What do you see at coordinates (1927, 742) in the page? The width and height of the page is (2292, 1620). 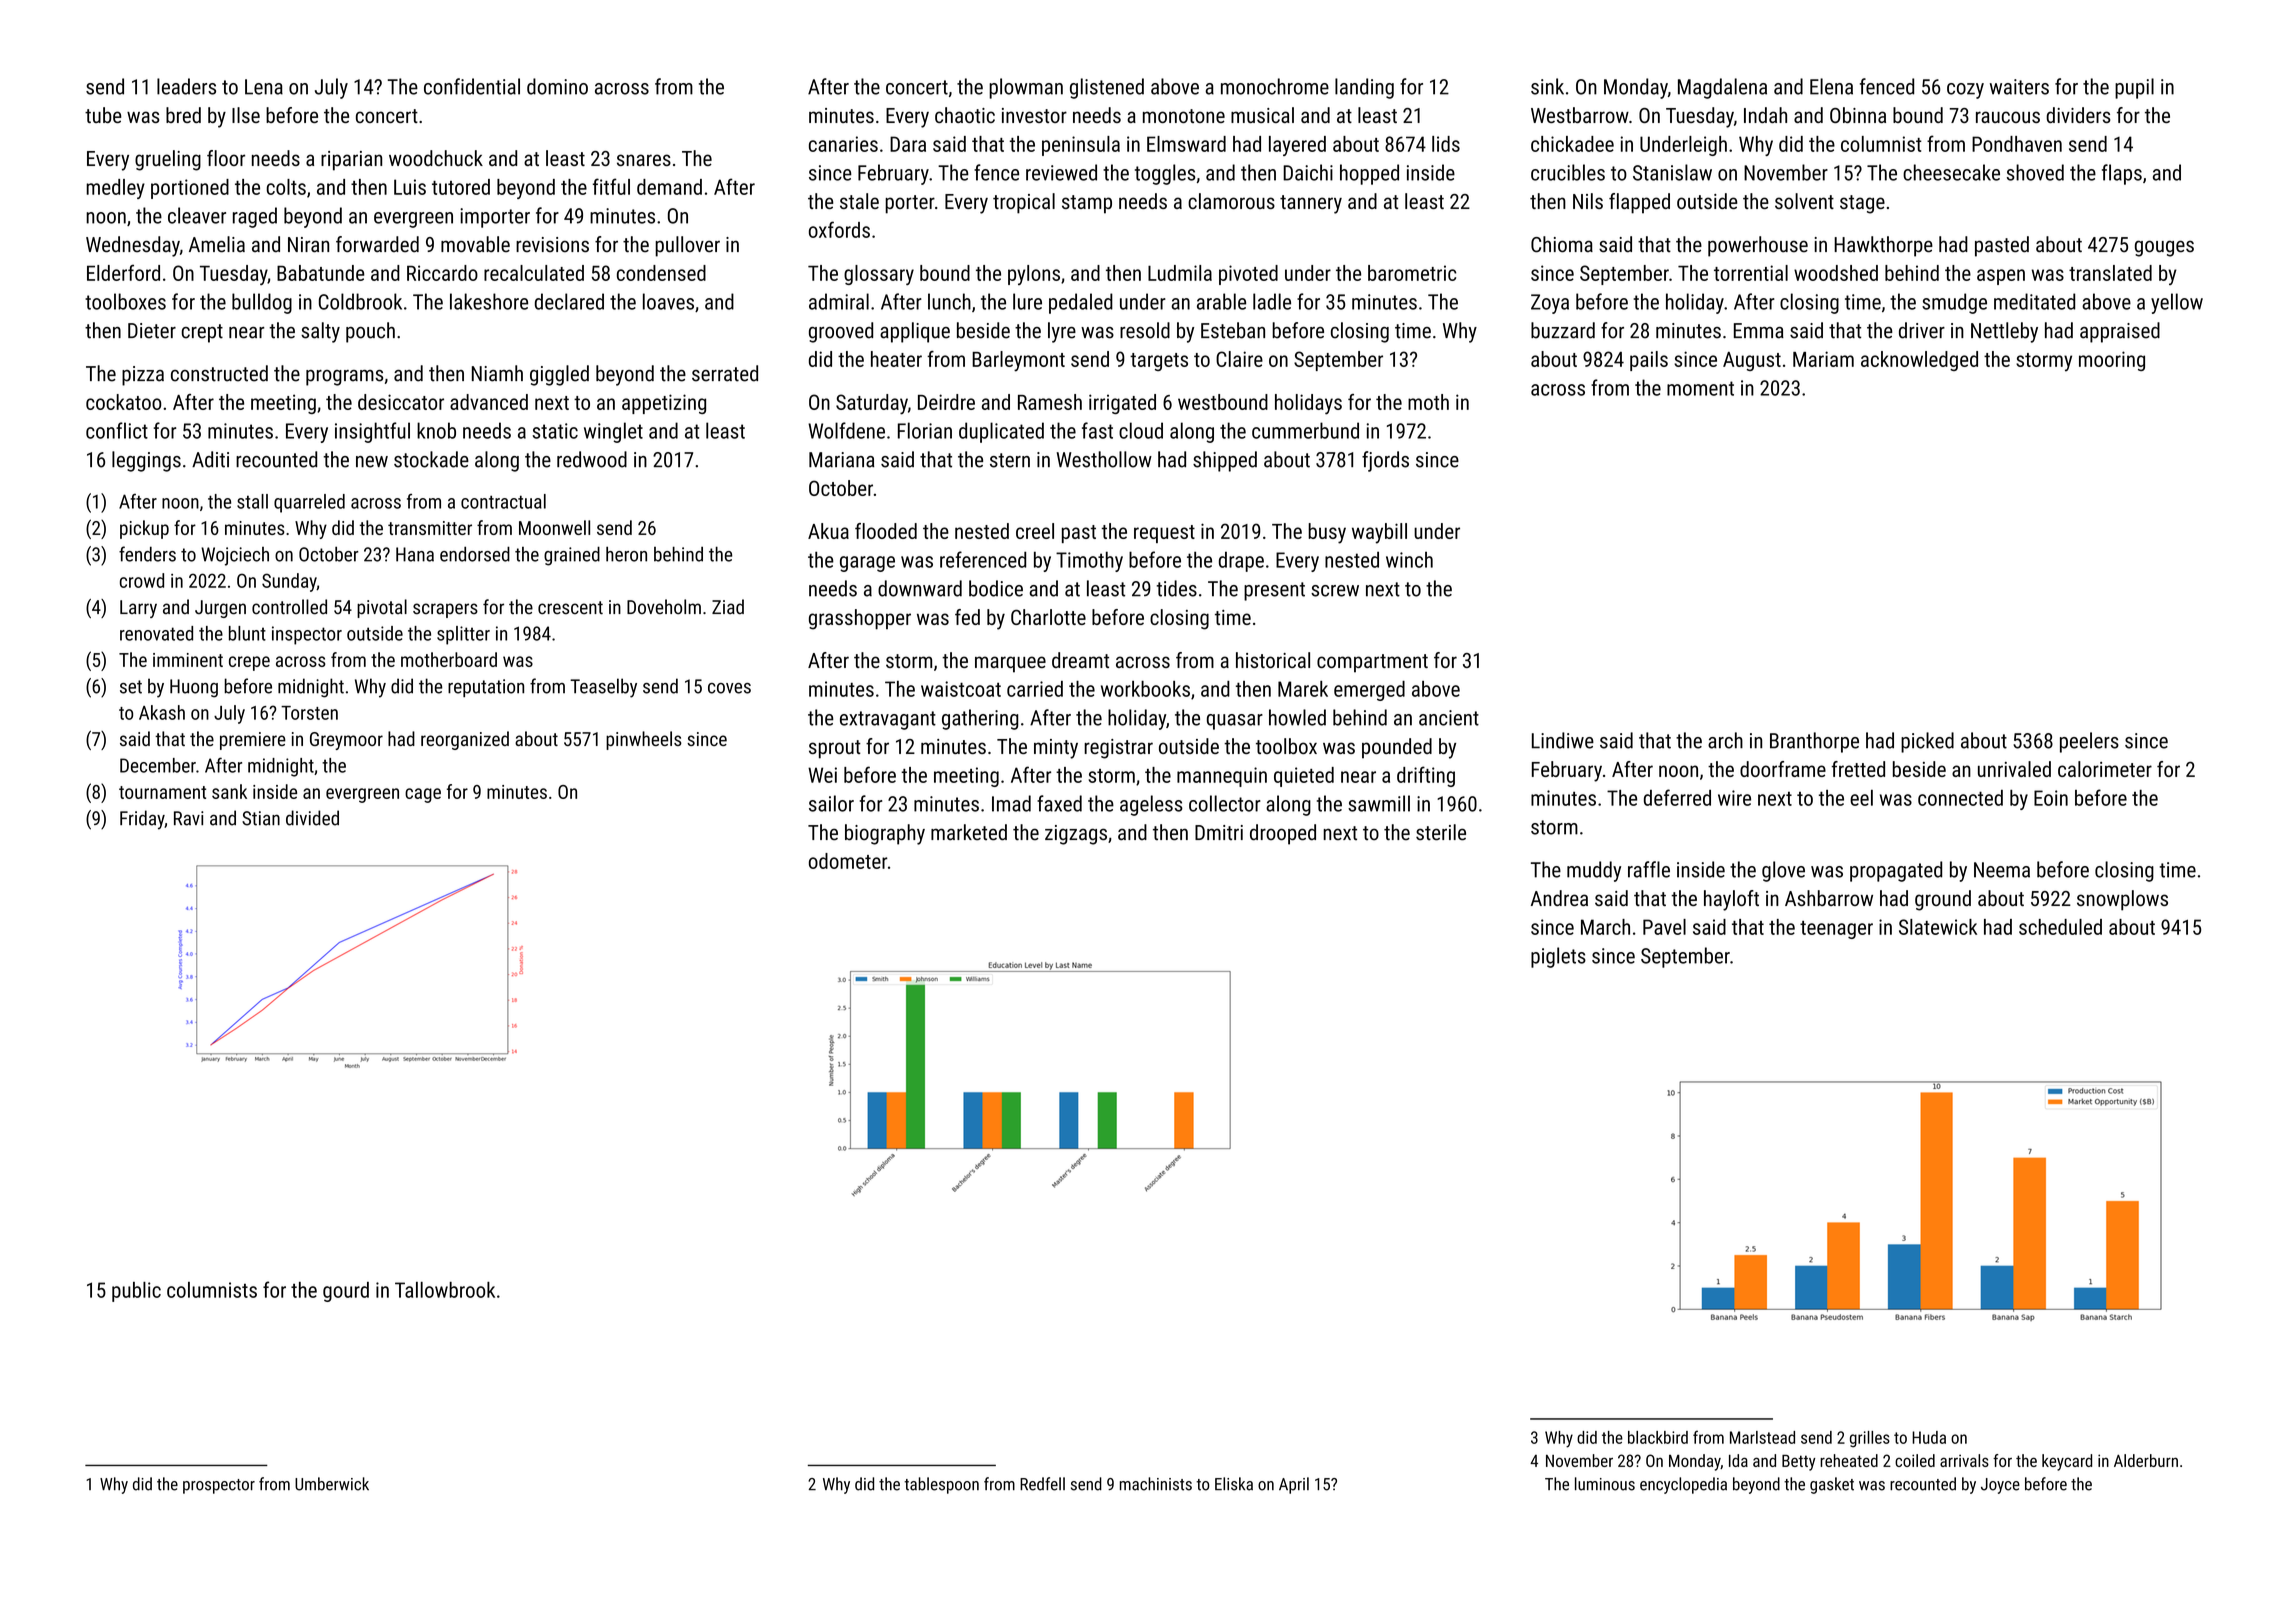 I see `picked` at bounding box center [1927, 742].
